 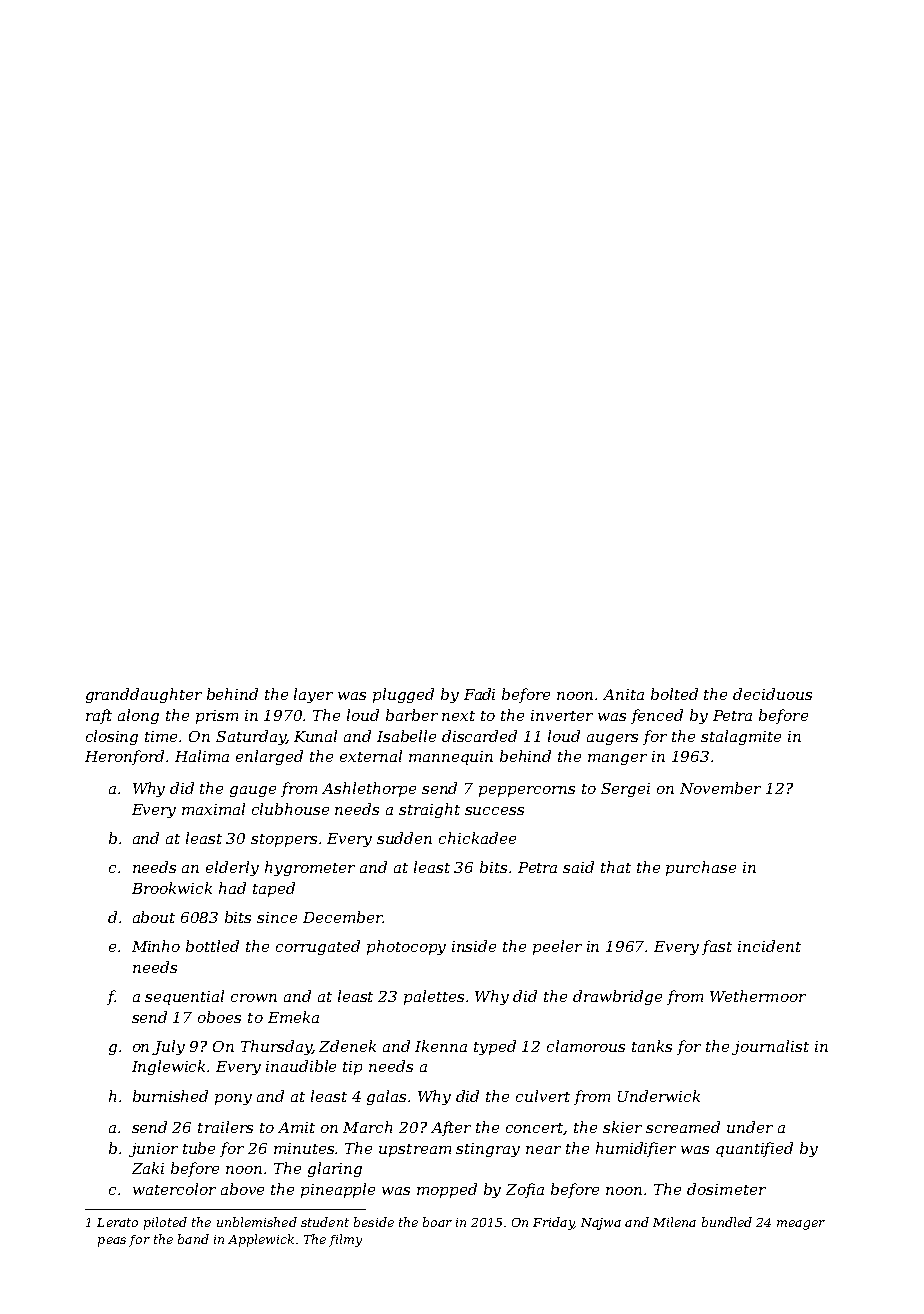 I want to click on Minho, so click(x=156, y=946).
